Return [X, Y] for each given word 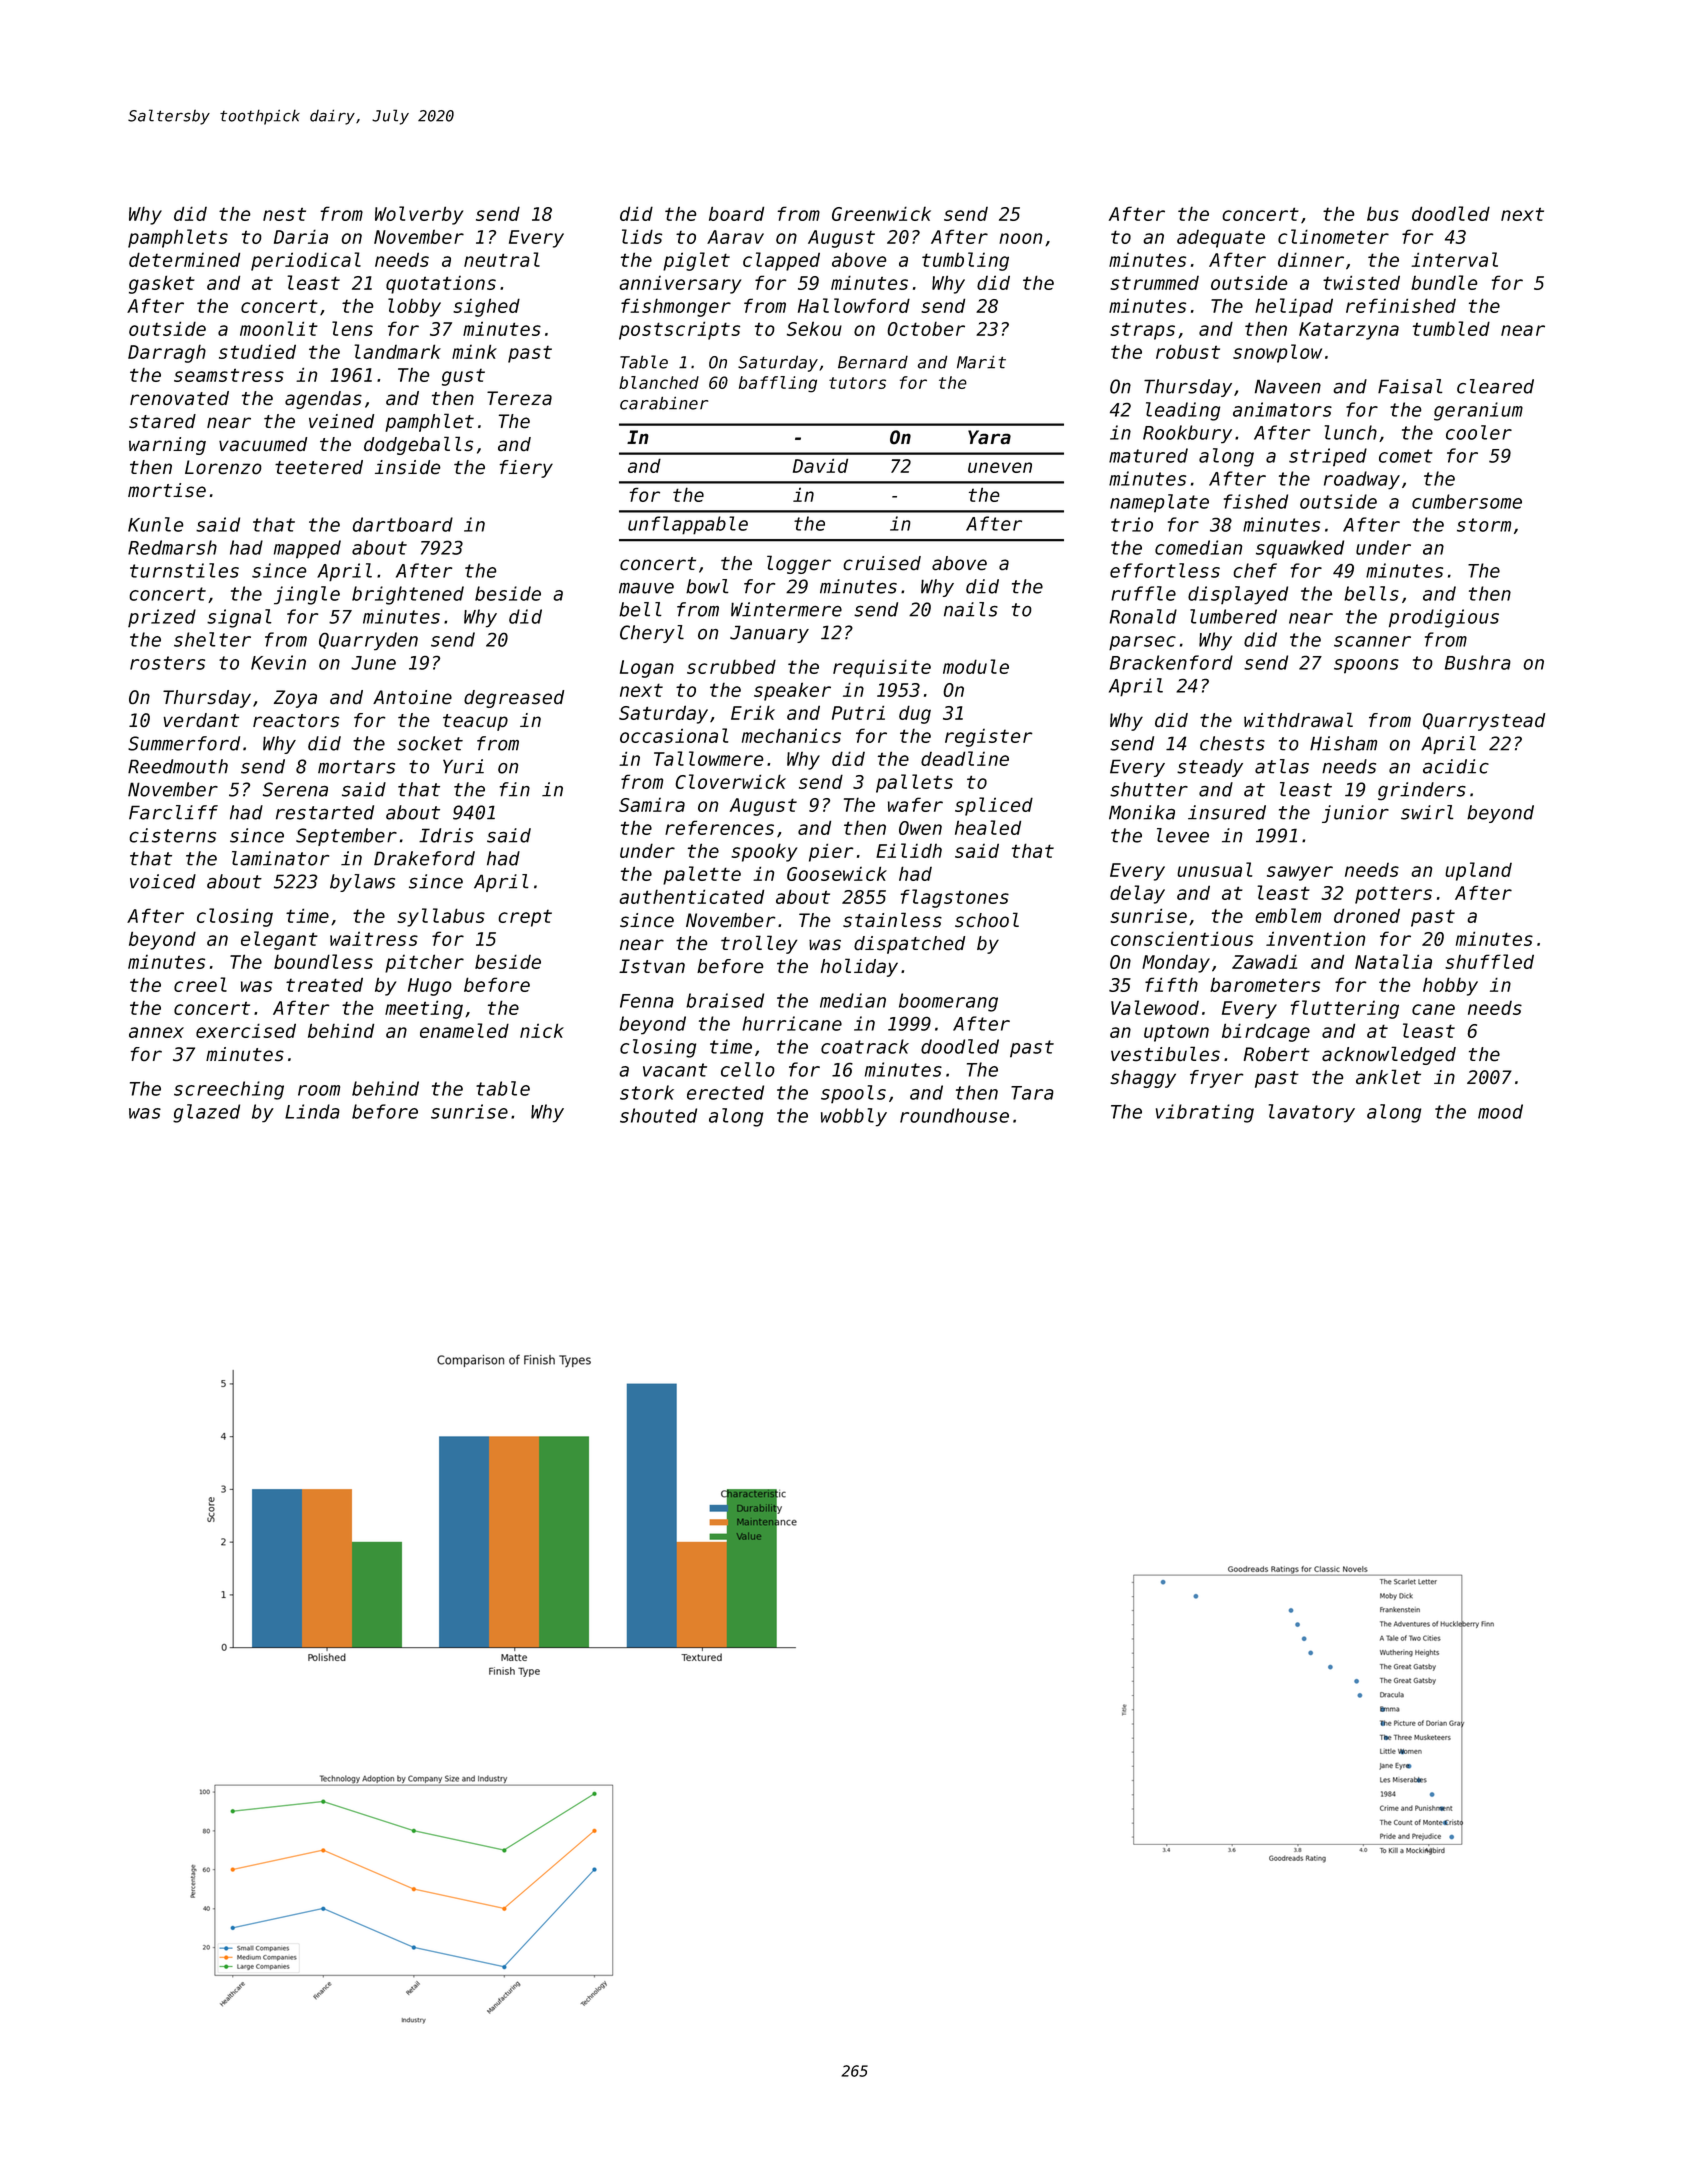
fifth [1171, 984]
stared [162, 421]
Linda [312, 1111]
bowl [707, 586]
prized [162, 618]
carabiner [664, 403]
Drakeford [424, 858]
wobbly [854, 1117]
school [987, 919]
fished [1256, 501]
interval [1454, 259]
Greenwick [881, 213]
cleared [1495, 386]
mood [1500, 1111]
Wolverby [419, 215]
